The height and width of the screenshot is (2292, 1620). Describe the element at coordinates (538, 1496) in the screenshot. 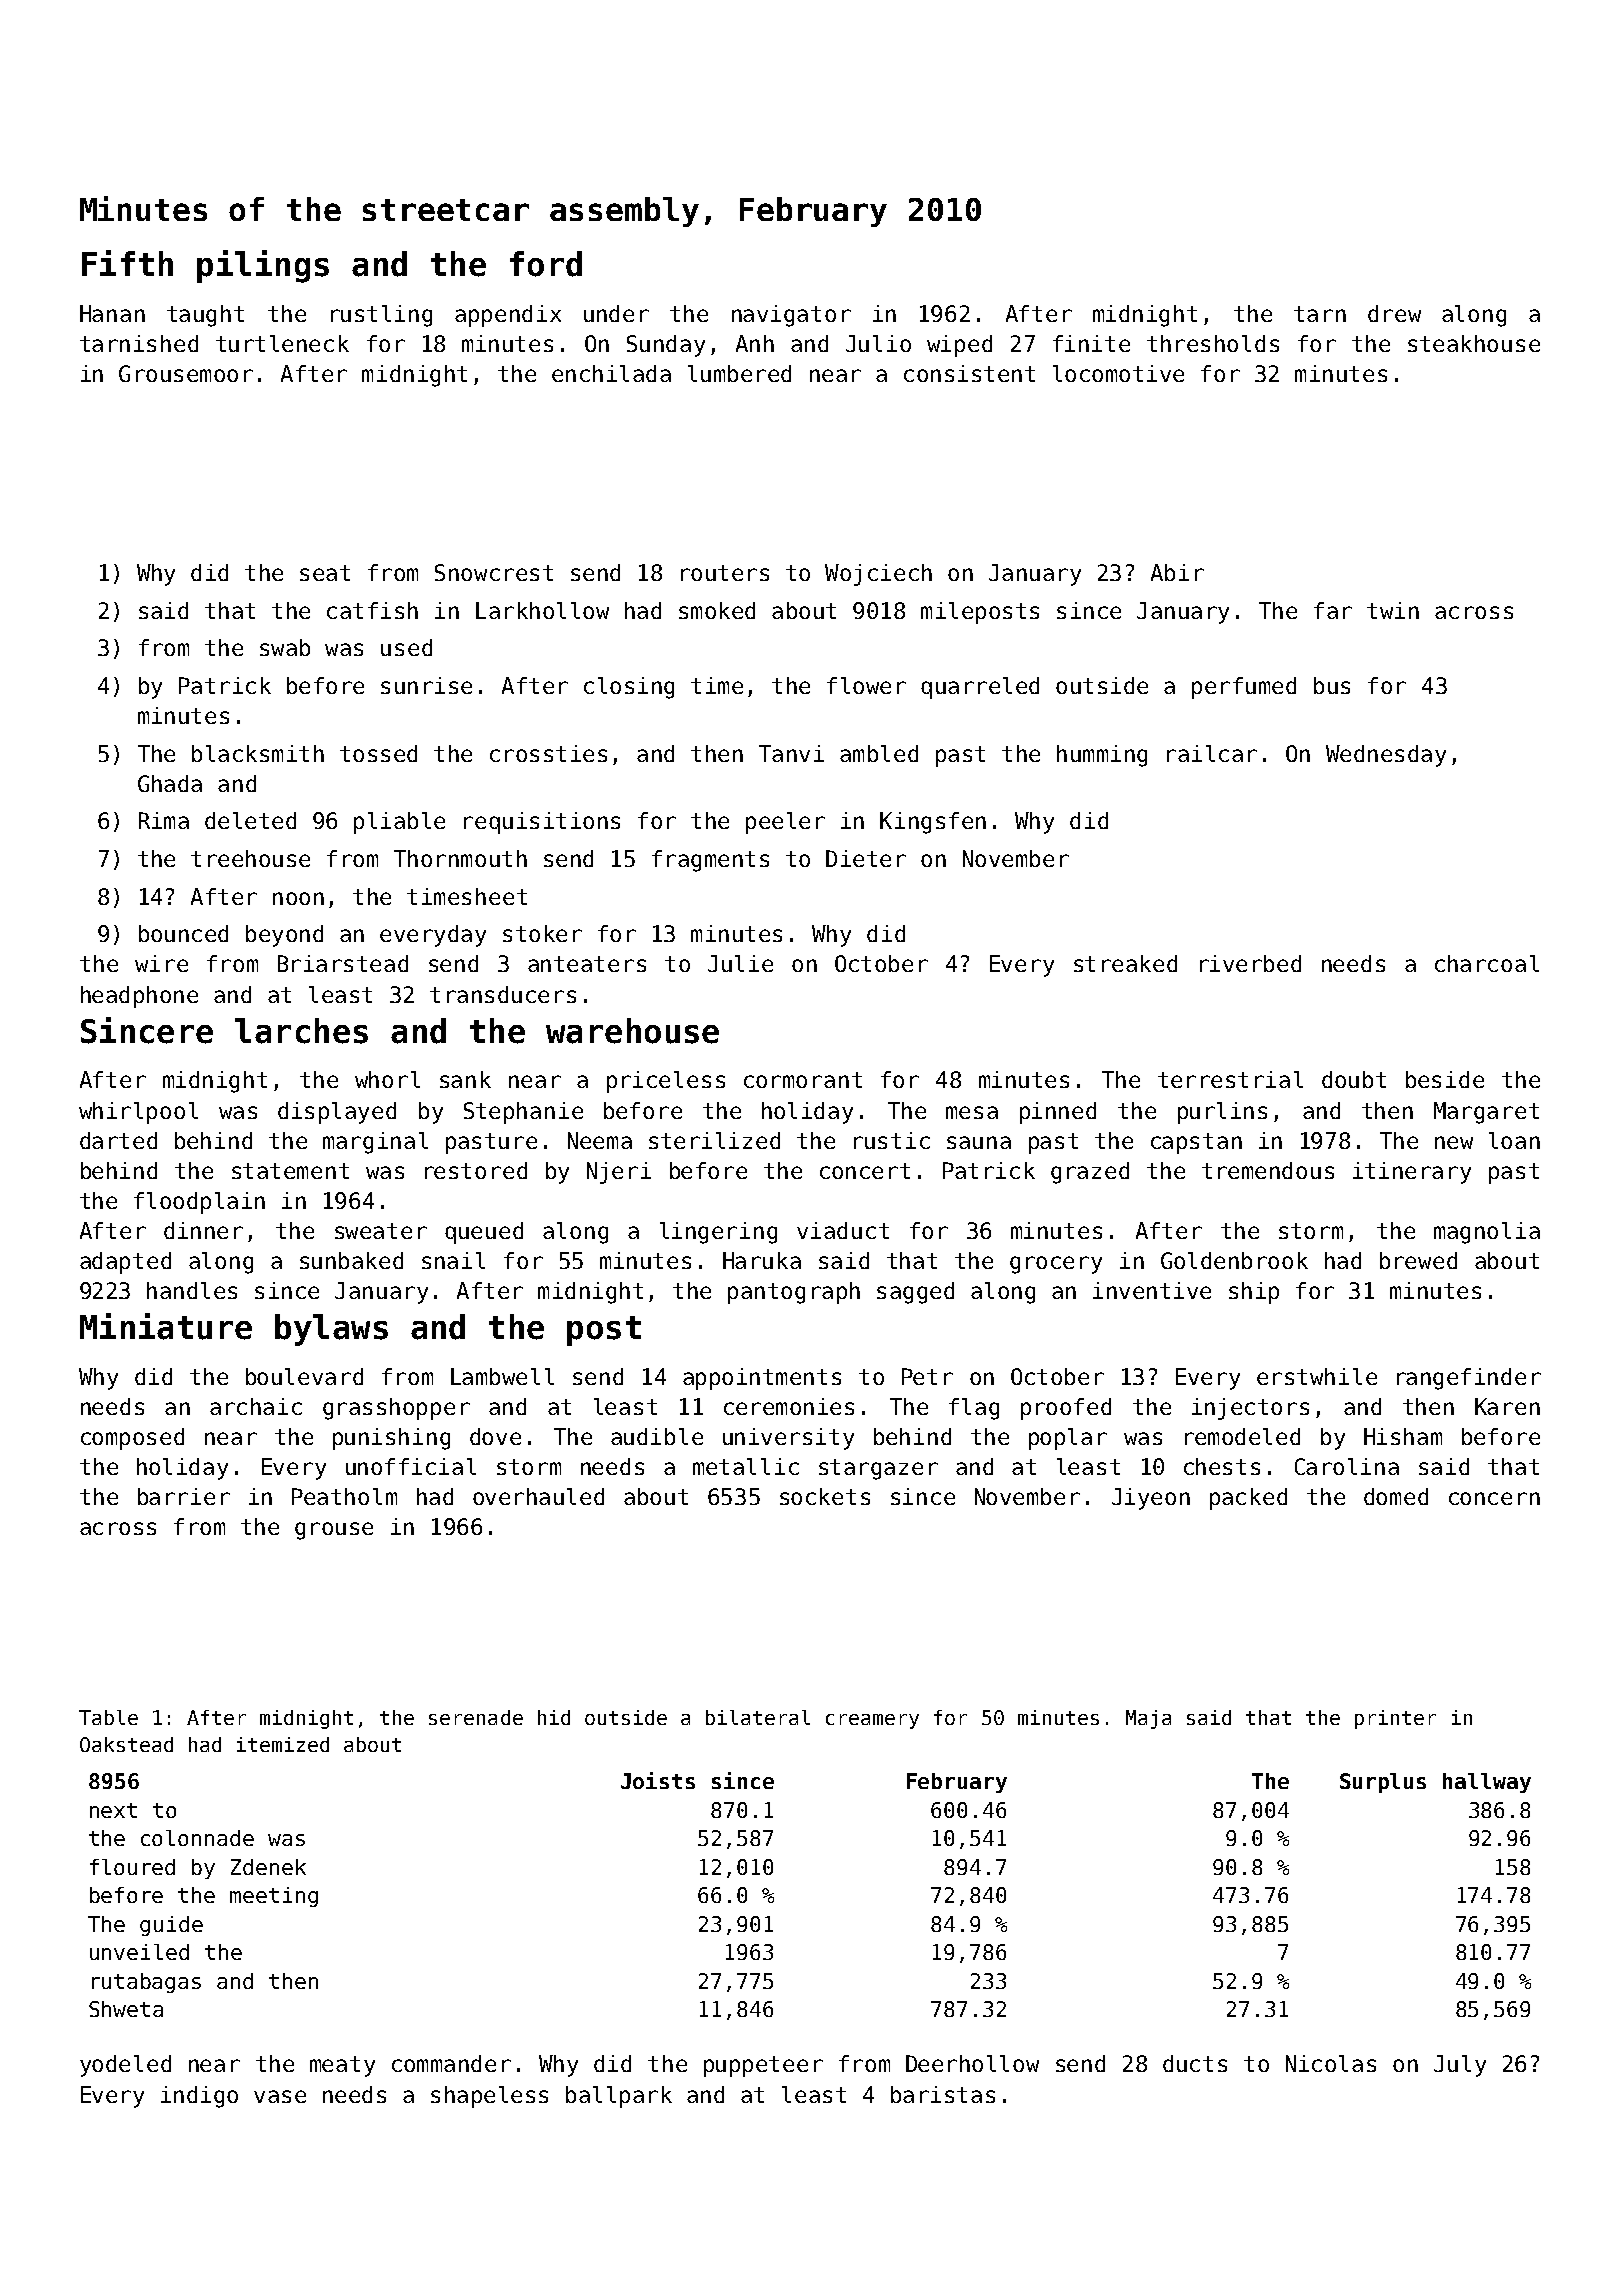

I see `overhauled` at that location.
